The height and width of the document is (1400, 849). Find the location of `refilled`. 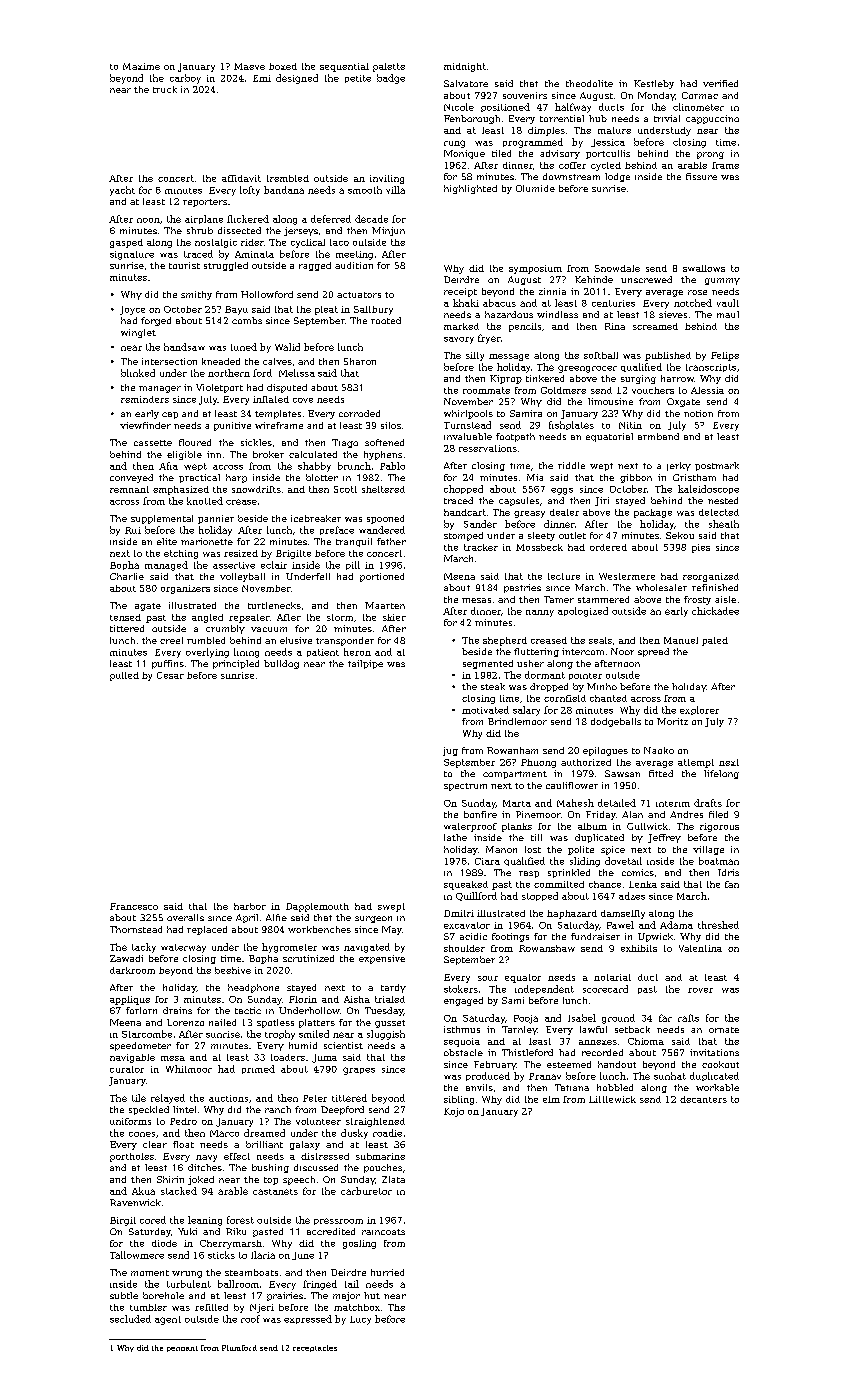

refilled is located at coordinates (211, 1307).
